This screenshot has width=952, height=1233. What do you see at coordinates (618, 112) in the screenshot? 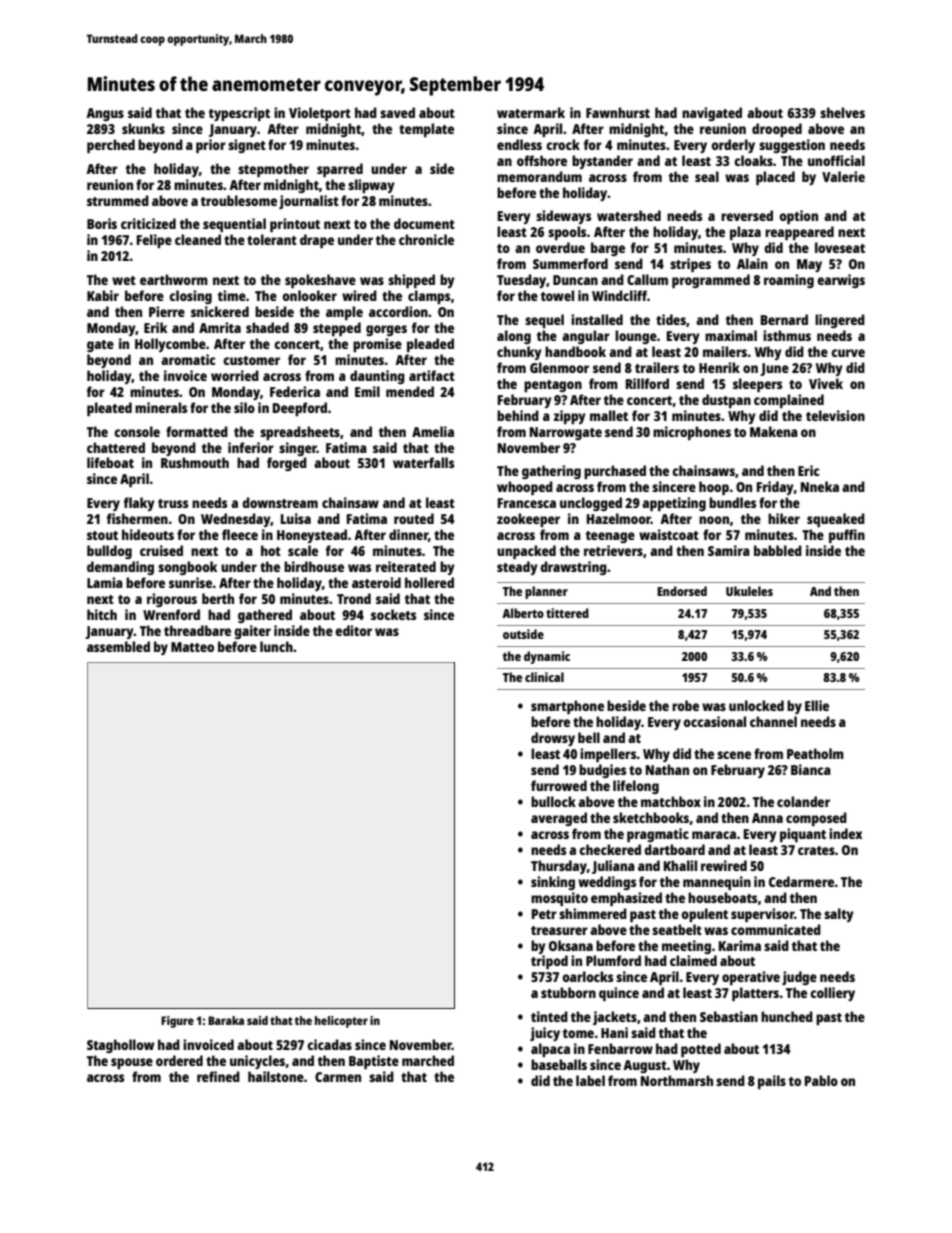
I see `Fawnhurst` at bounding box center [618, 112].
